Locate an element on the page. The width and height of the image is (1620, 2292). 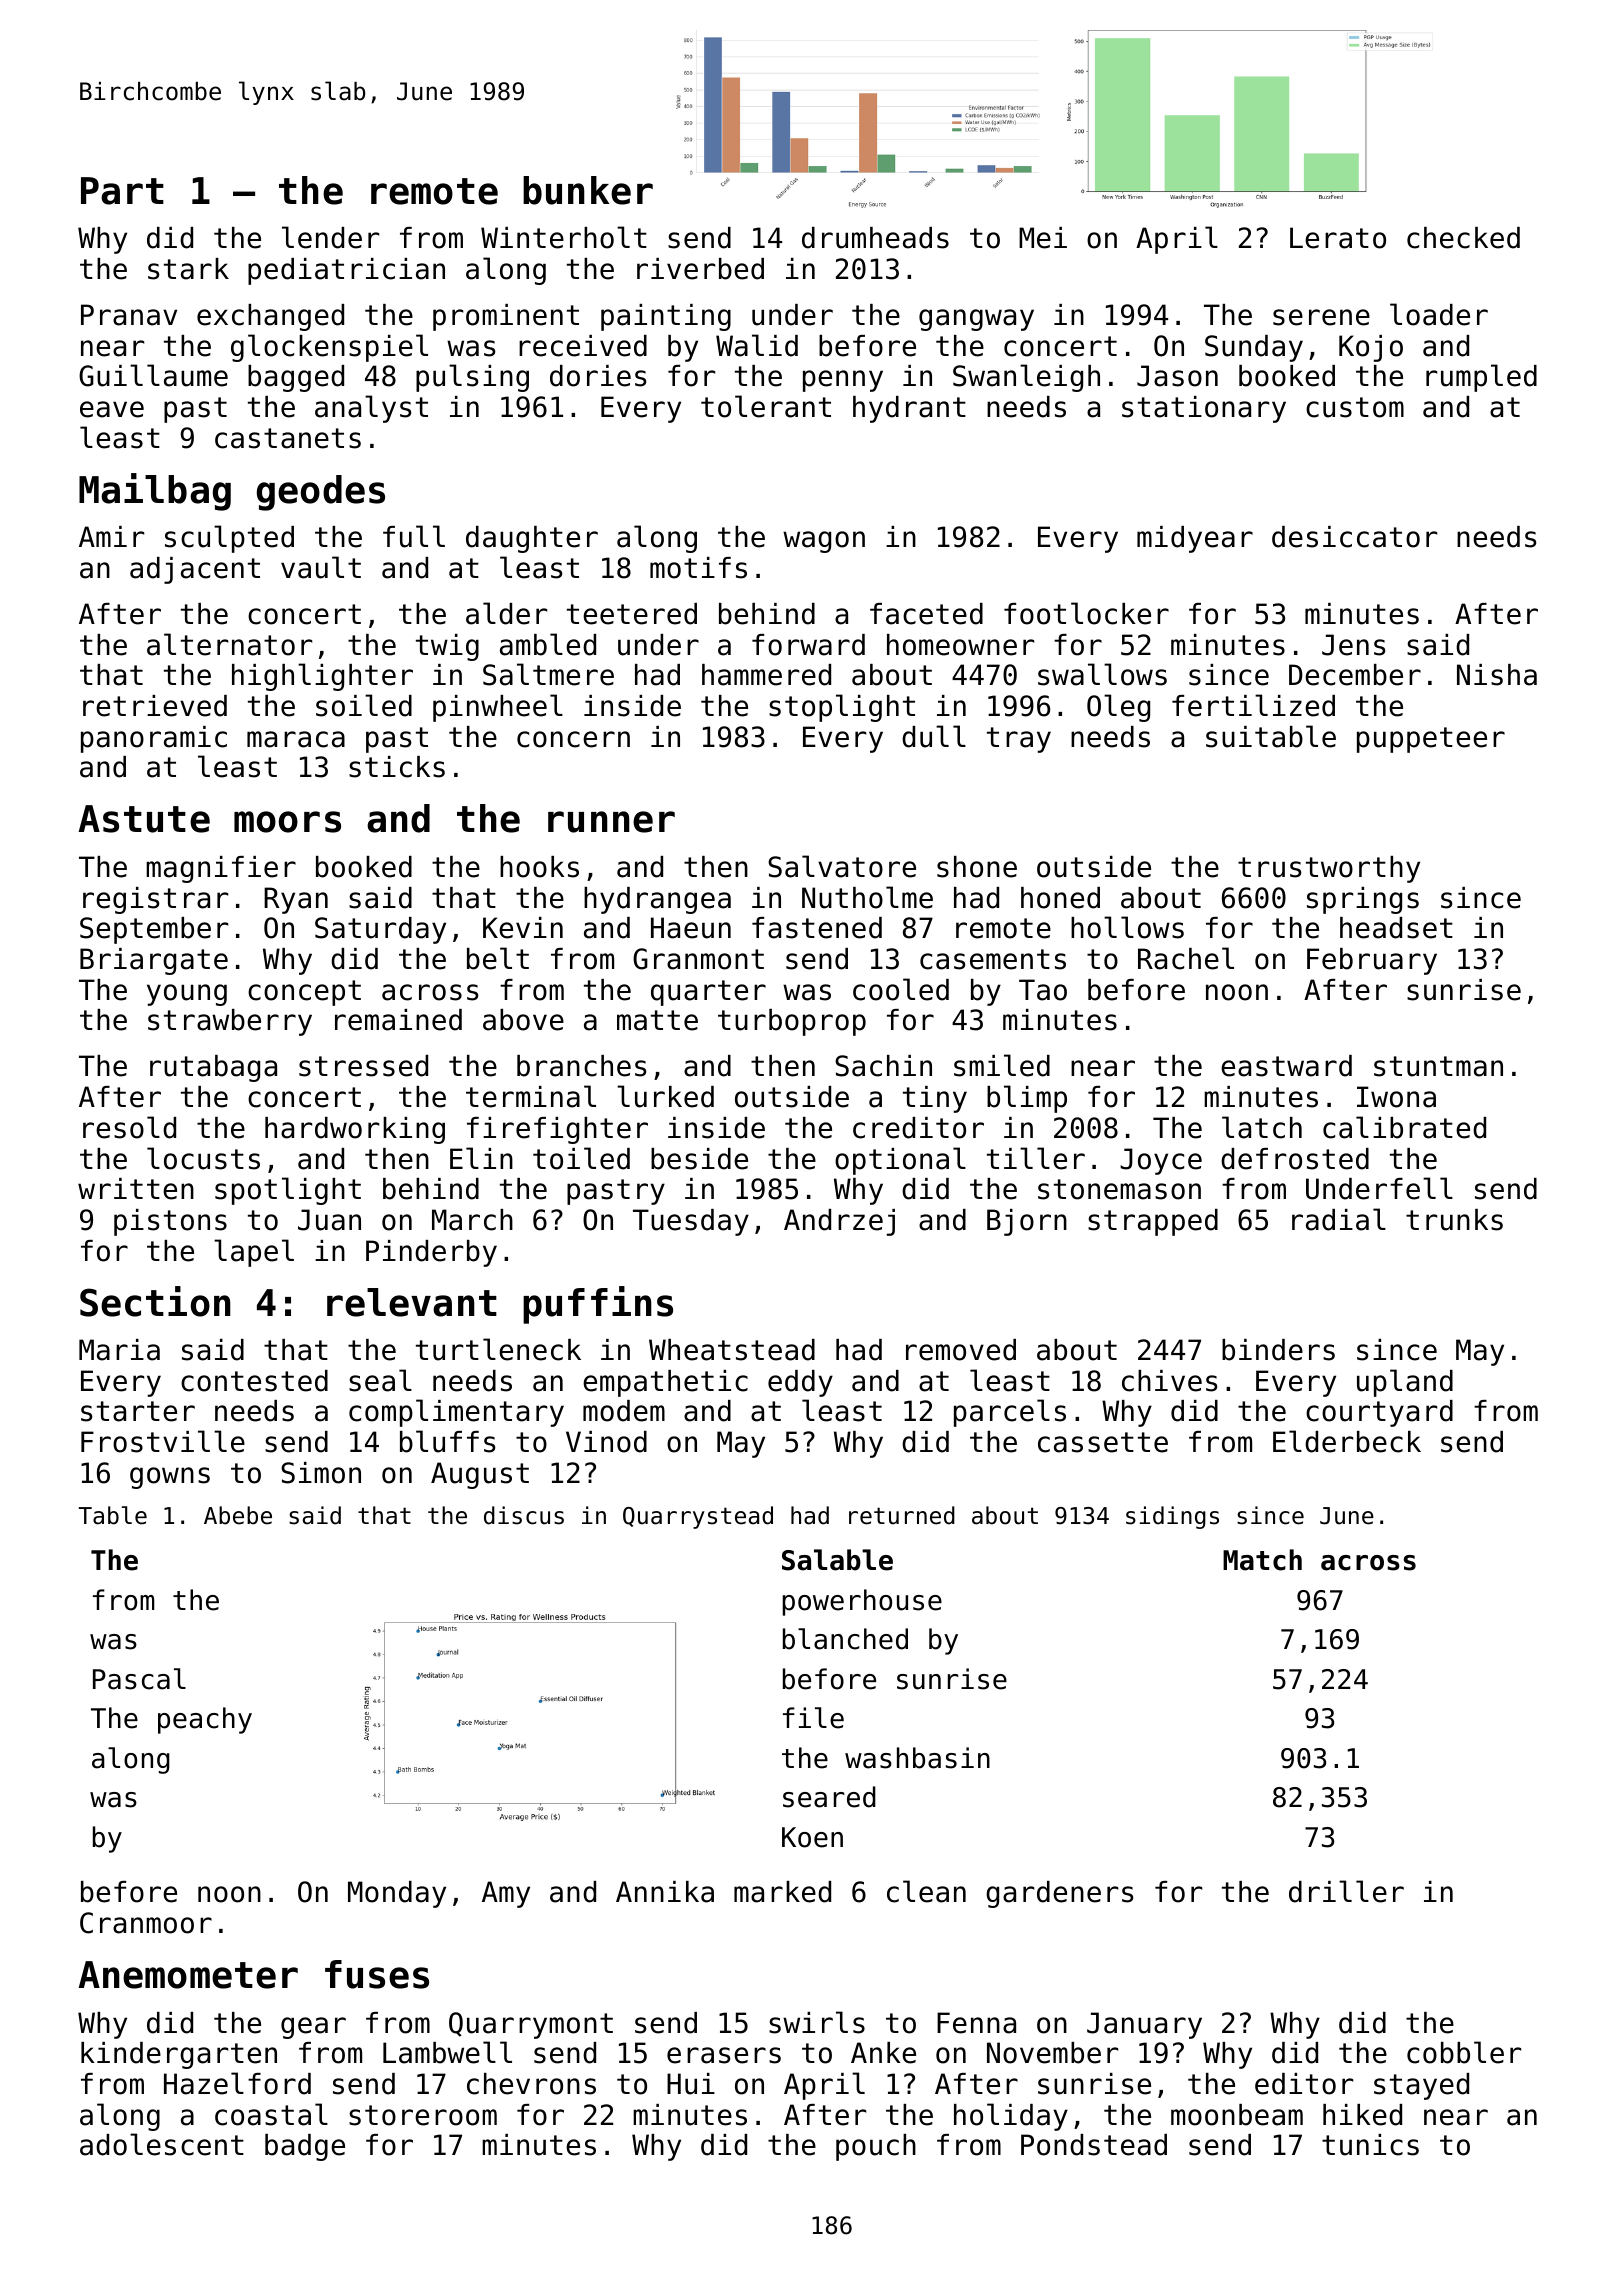
trunks is located at coordinates (1454, 1220).
